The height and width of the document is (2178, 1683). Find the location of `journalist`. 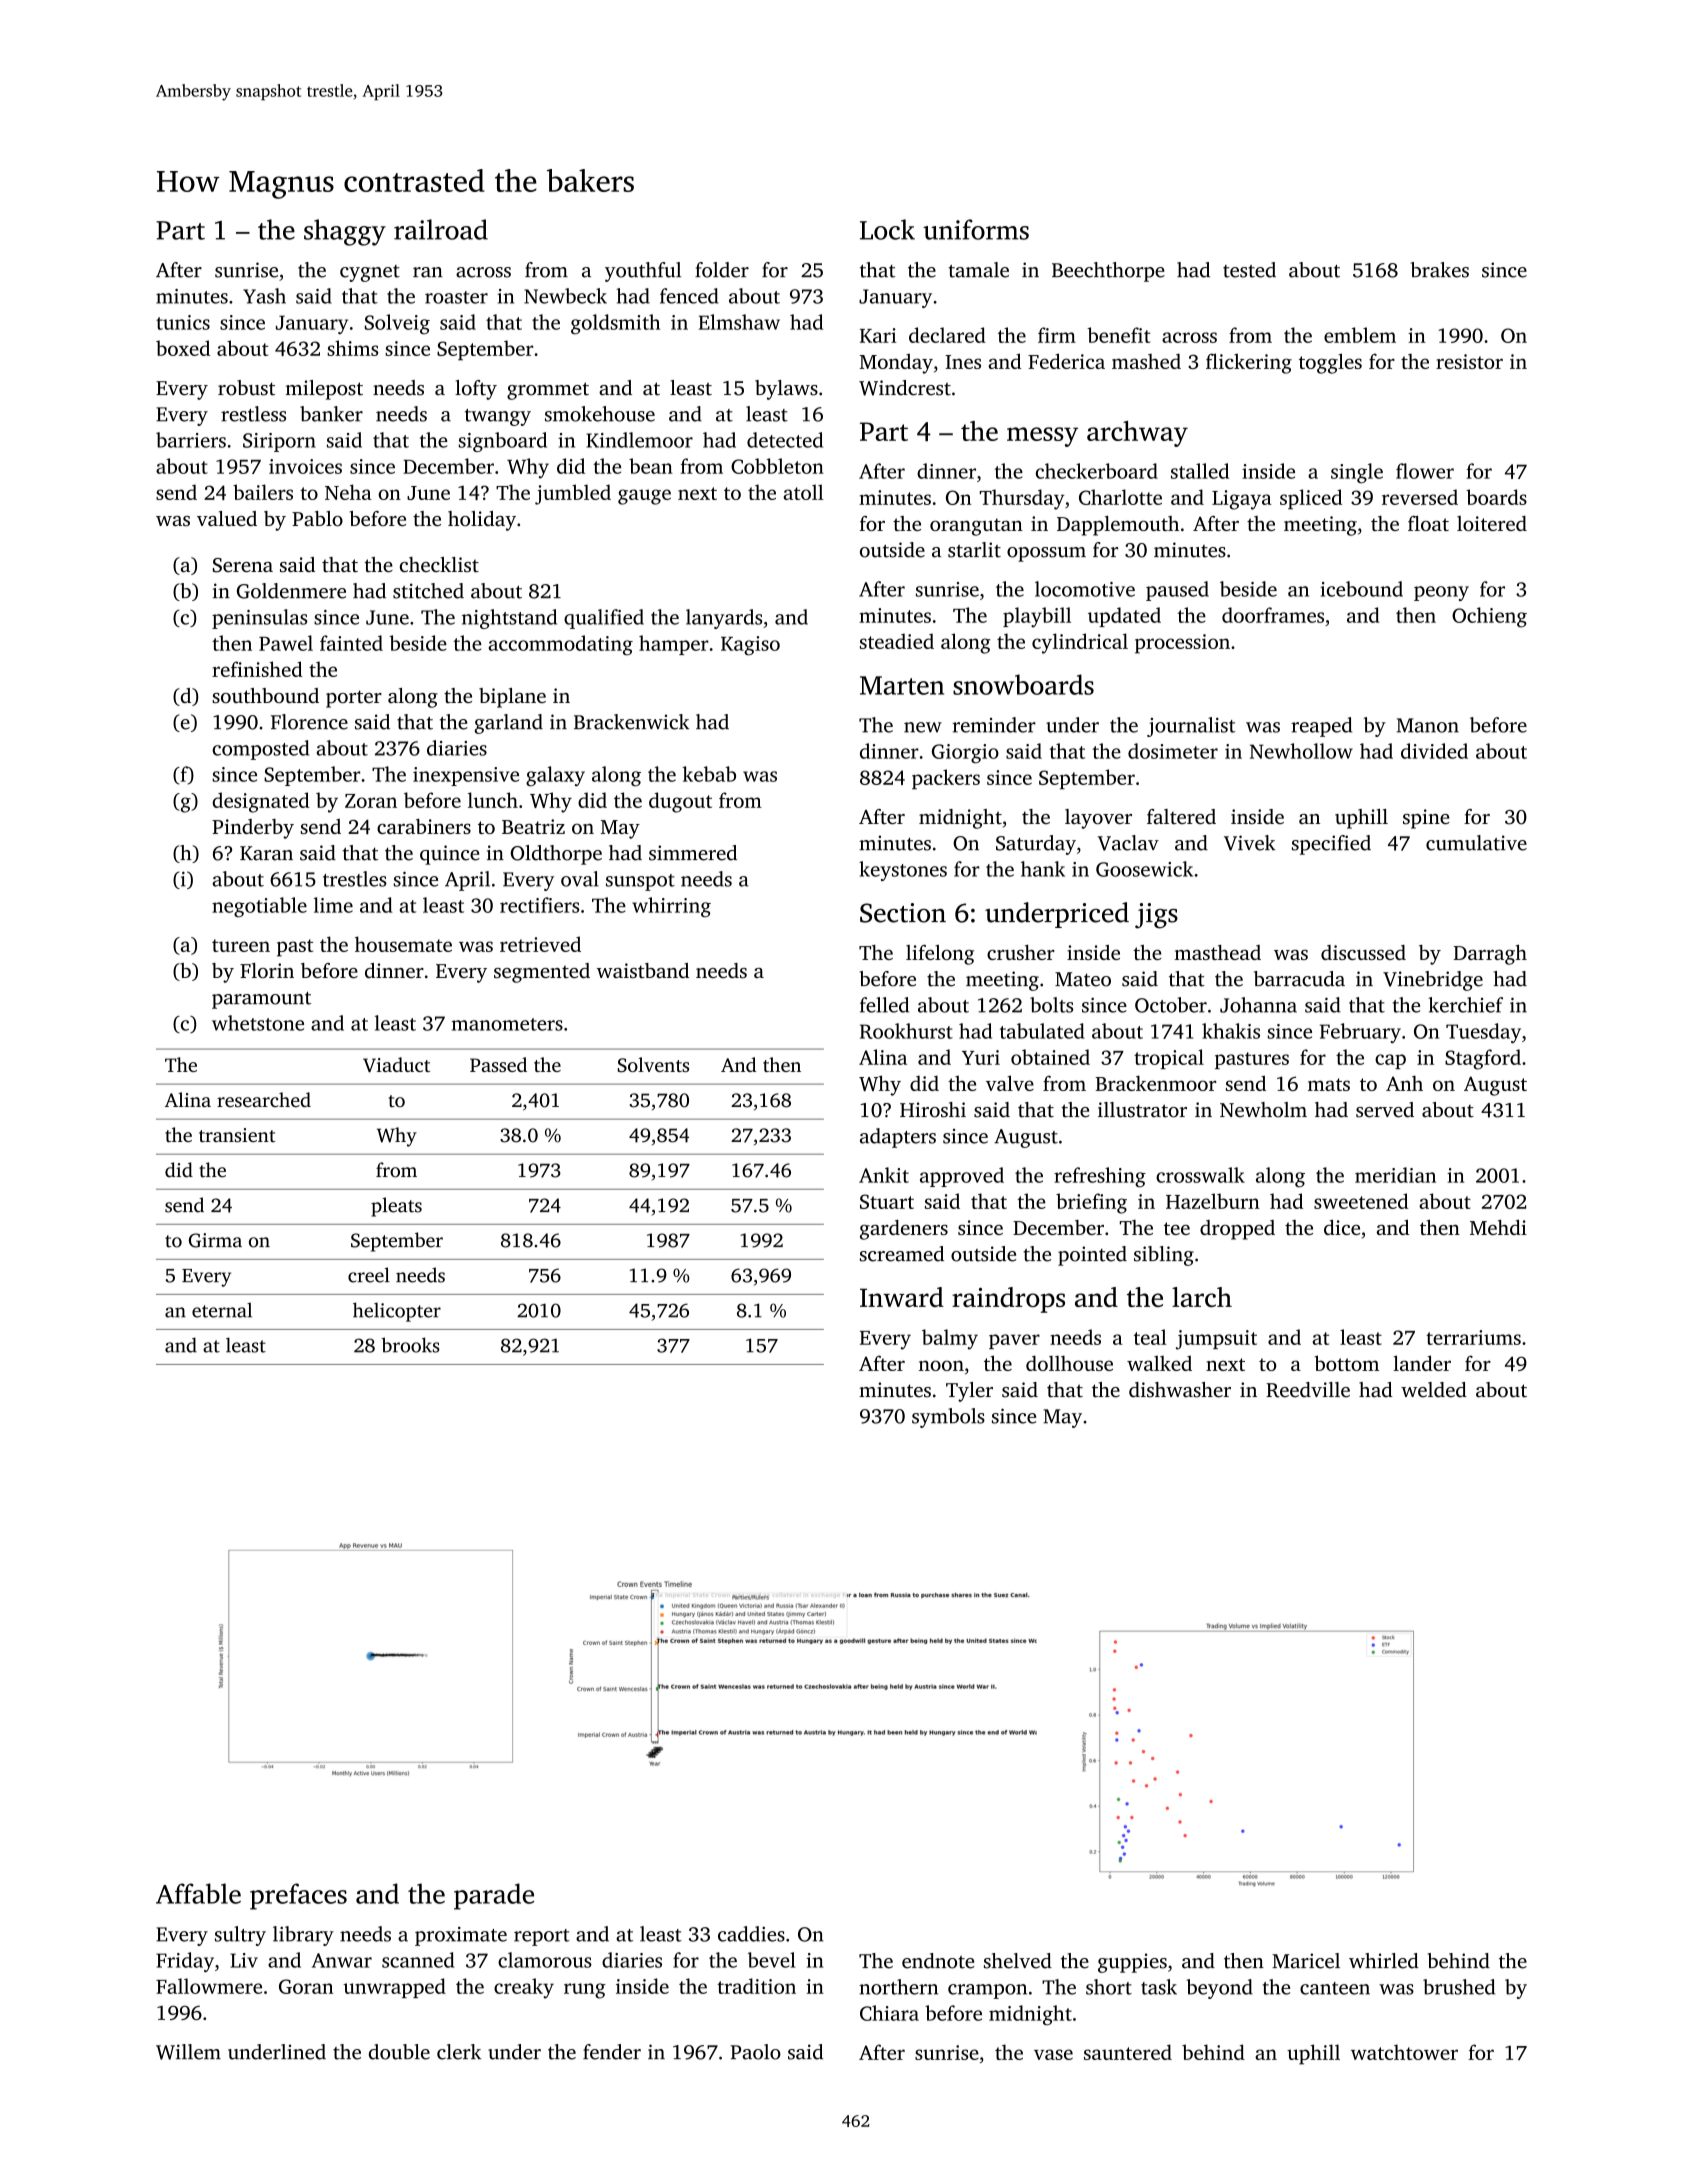

journalist is located at coordinates (1191, 727).
